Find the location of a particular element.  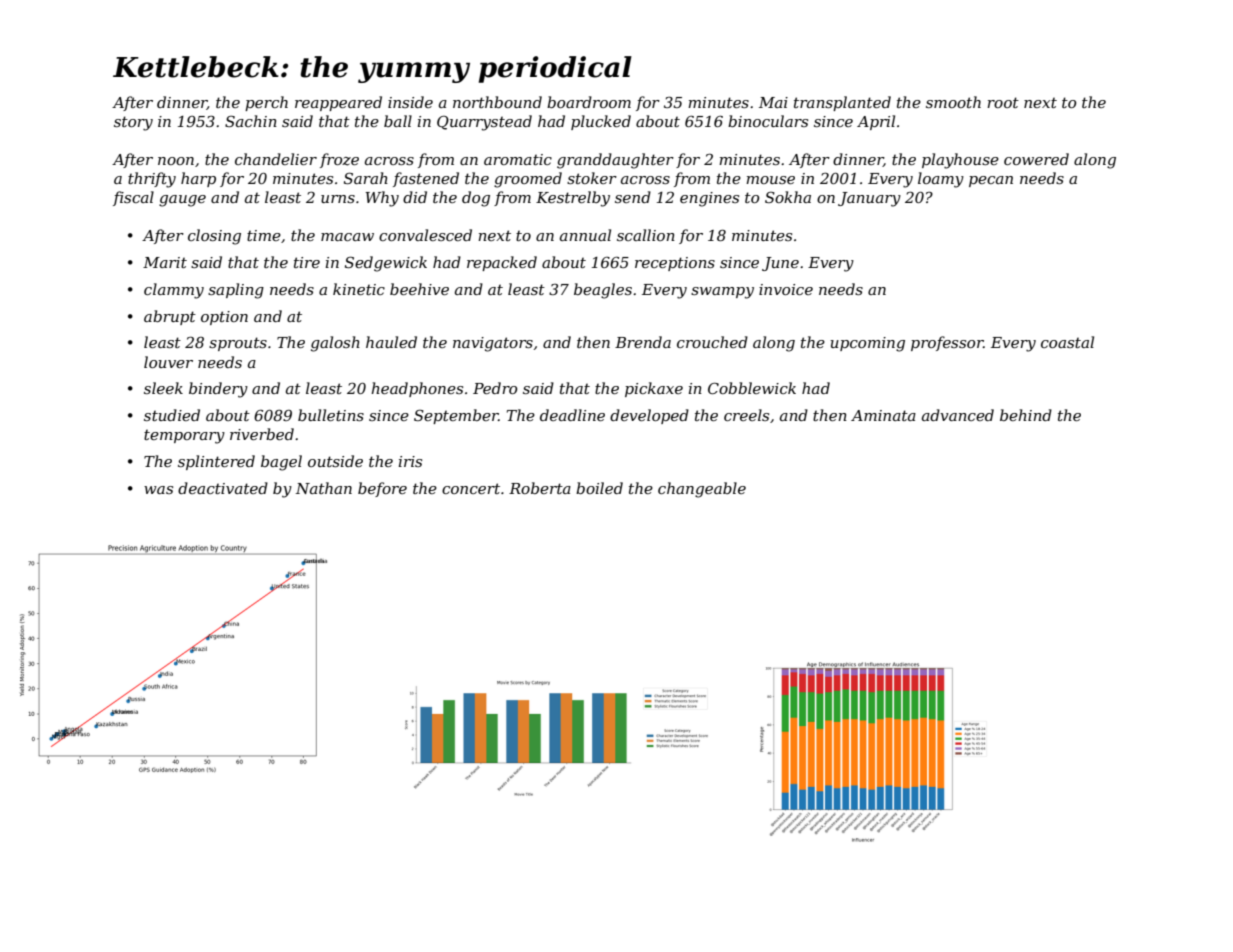

chandelier is located at coordinates (276, 159).
